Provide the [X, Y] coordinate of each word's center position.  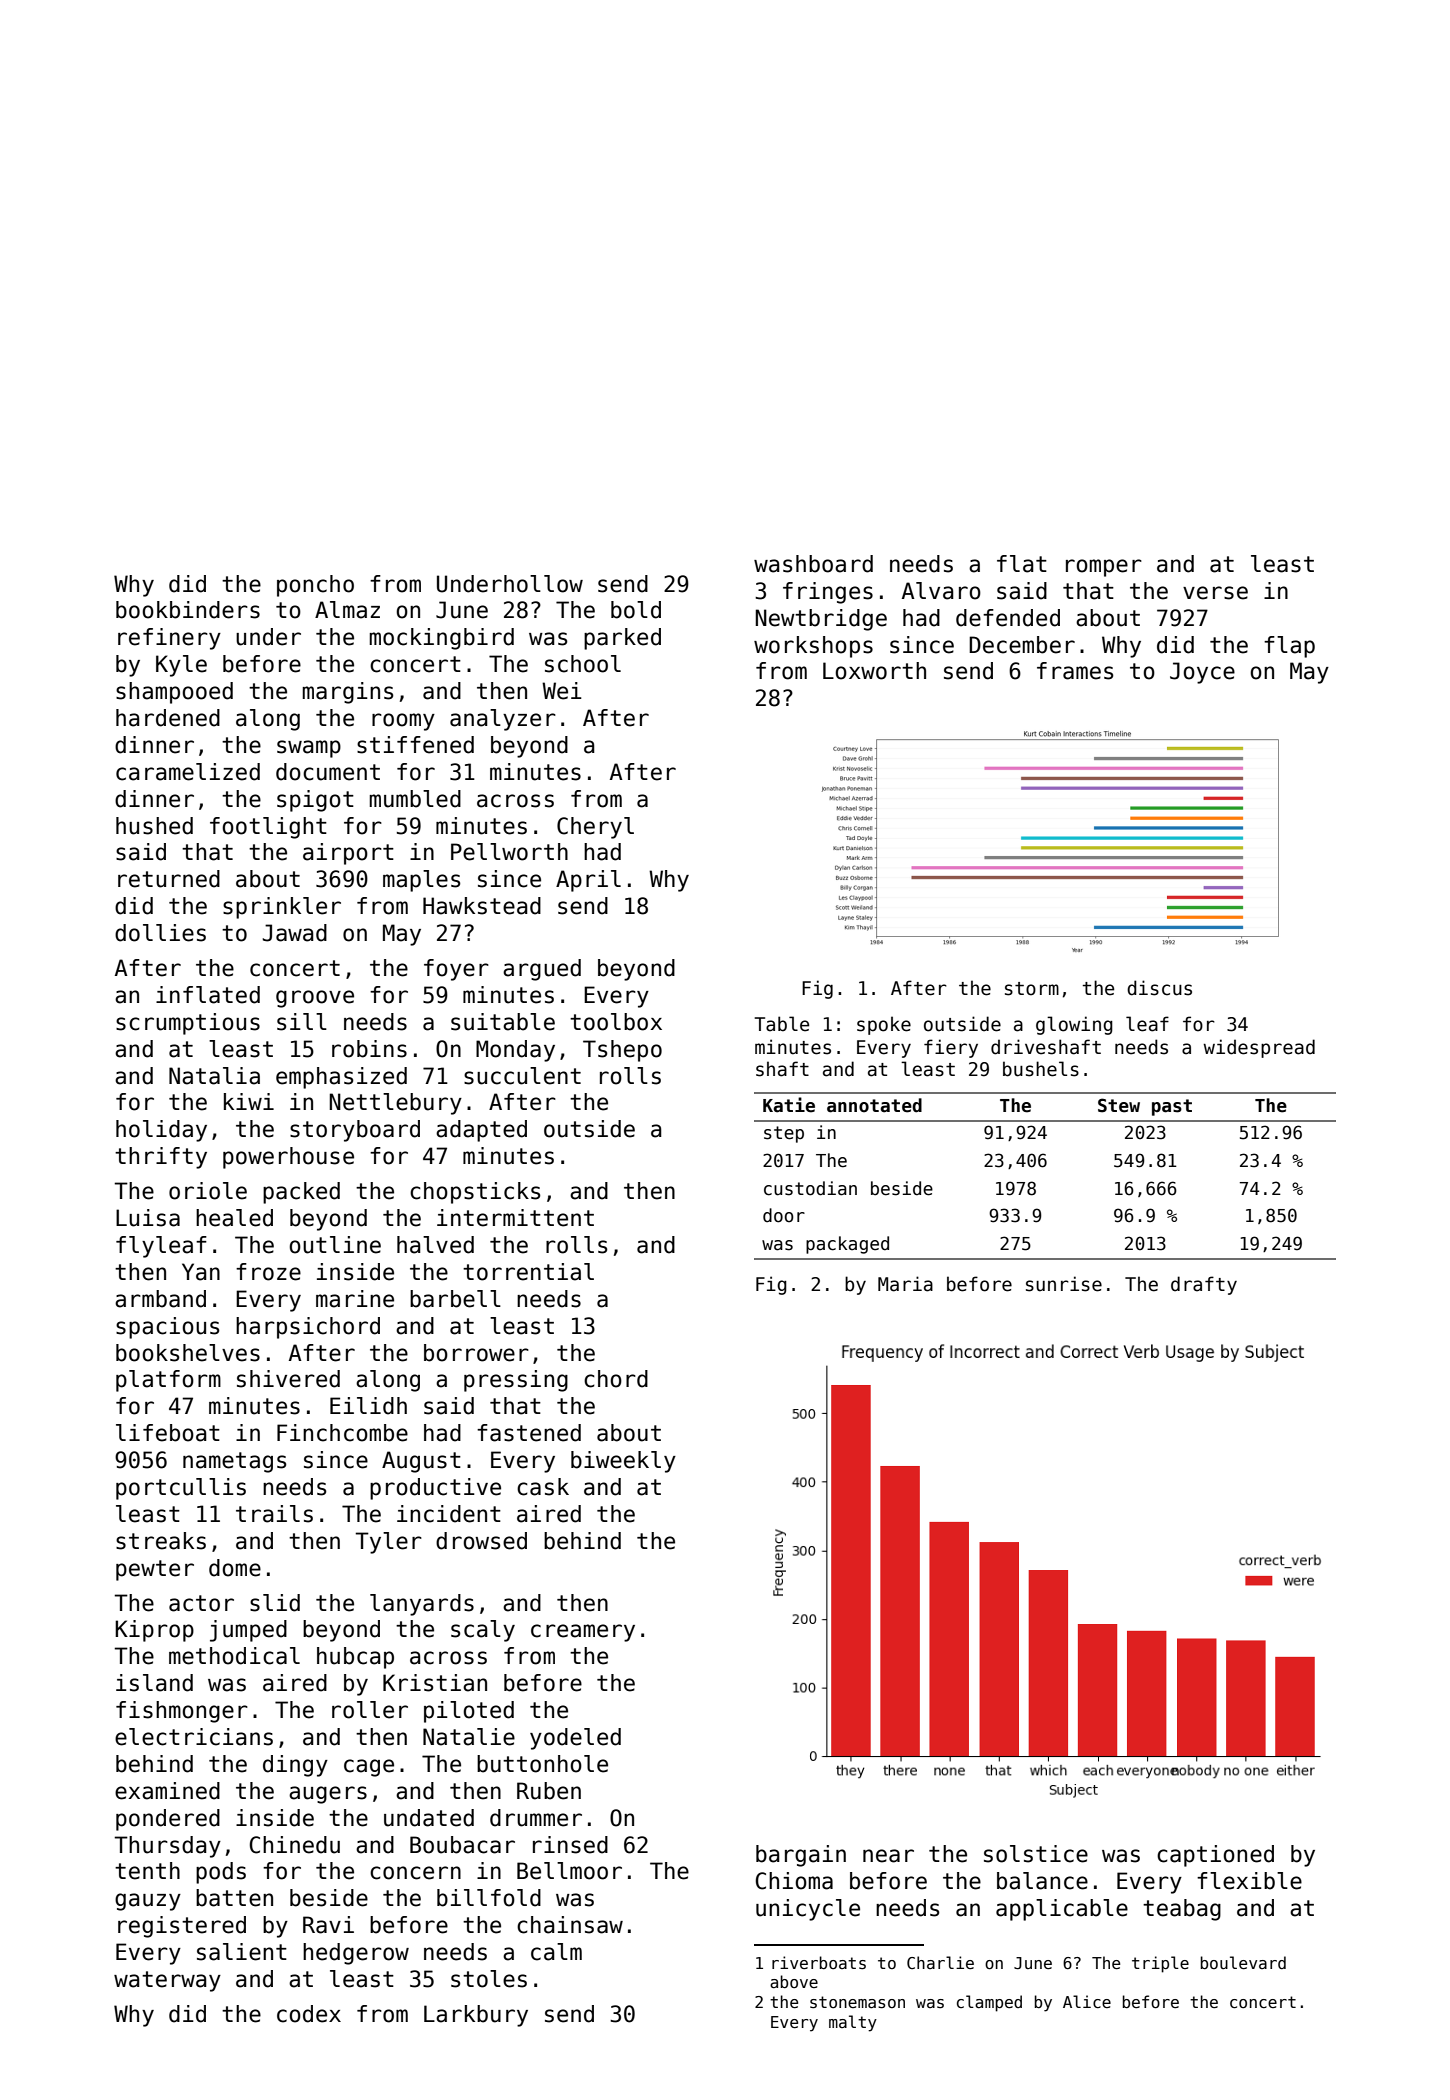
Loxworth [874, 671]
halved [435, 1245]
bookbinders [188, 610]
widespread [1259, 1048]
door [784, 1215]
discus [1159, 988]
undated [429, 1818]
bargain [801, 1856]
